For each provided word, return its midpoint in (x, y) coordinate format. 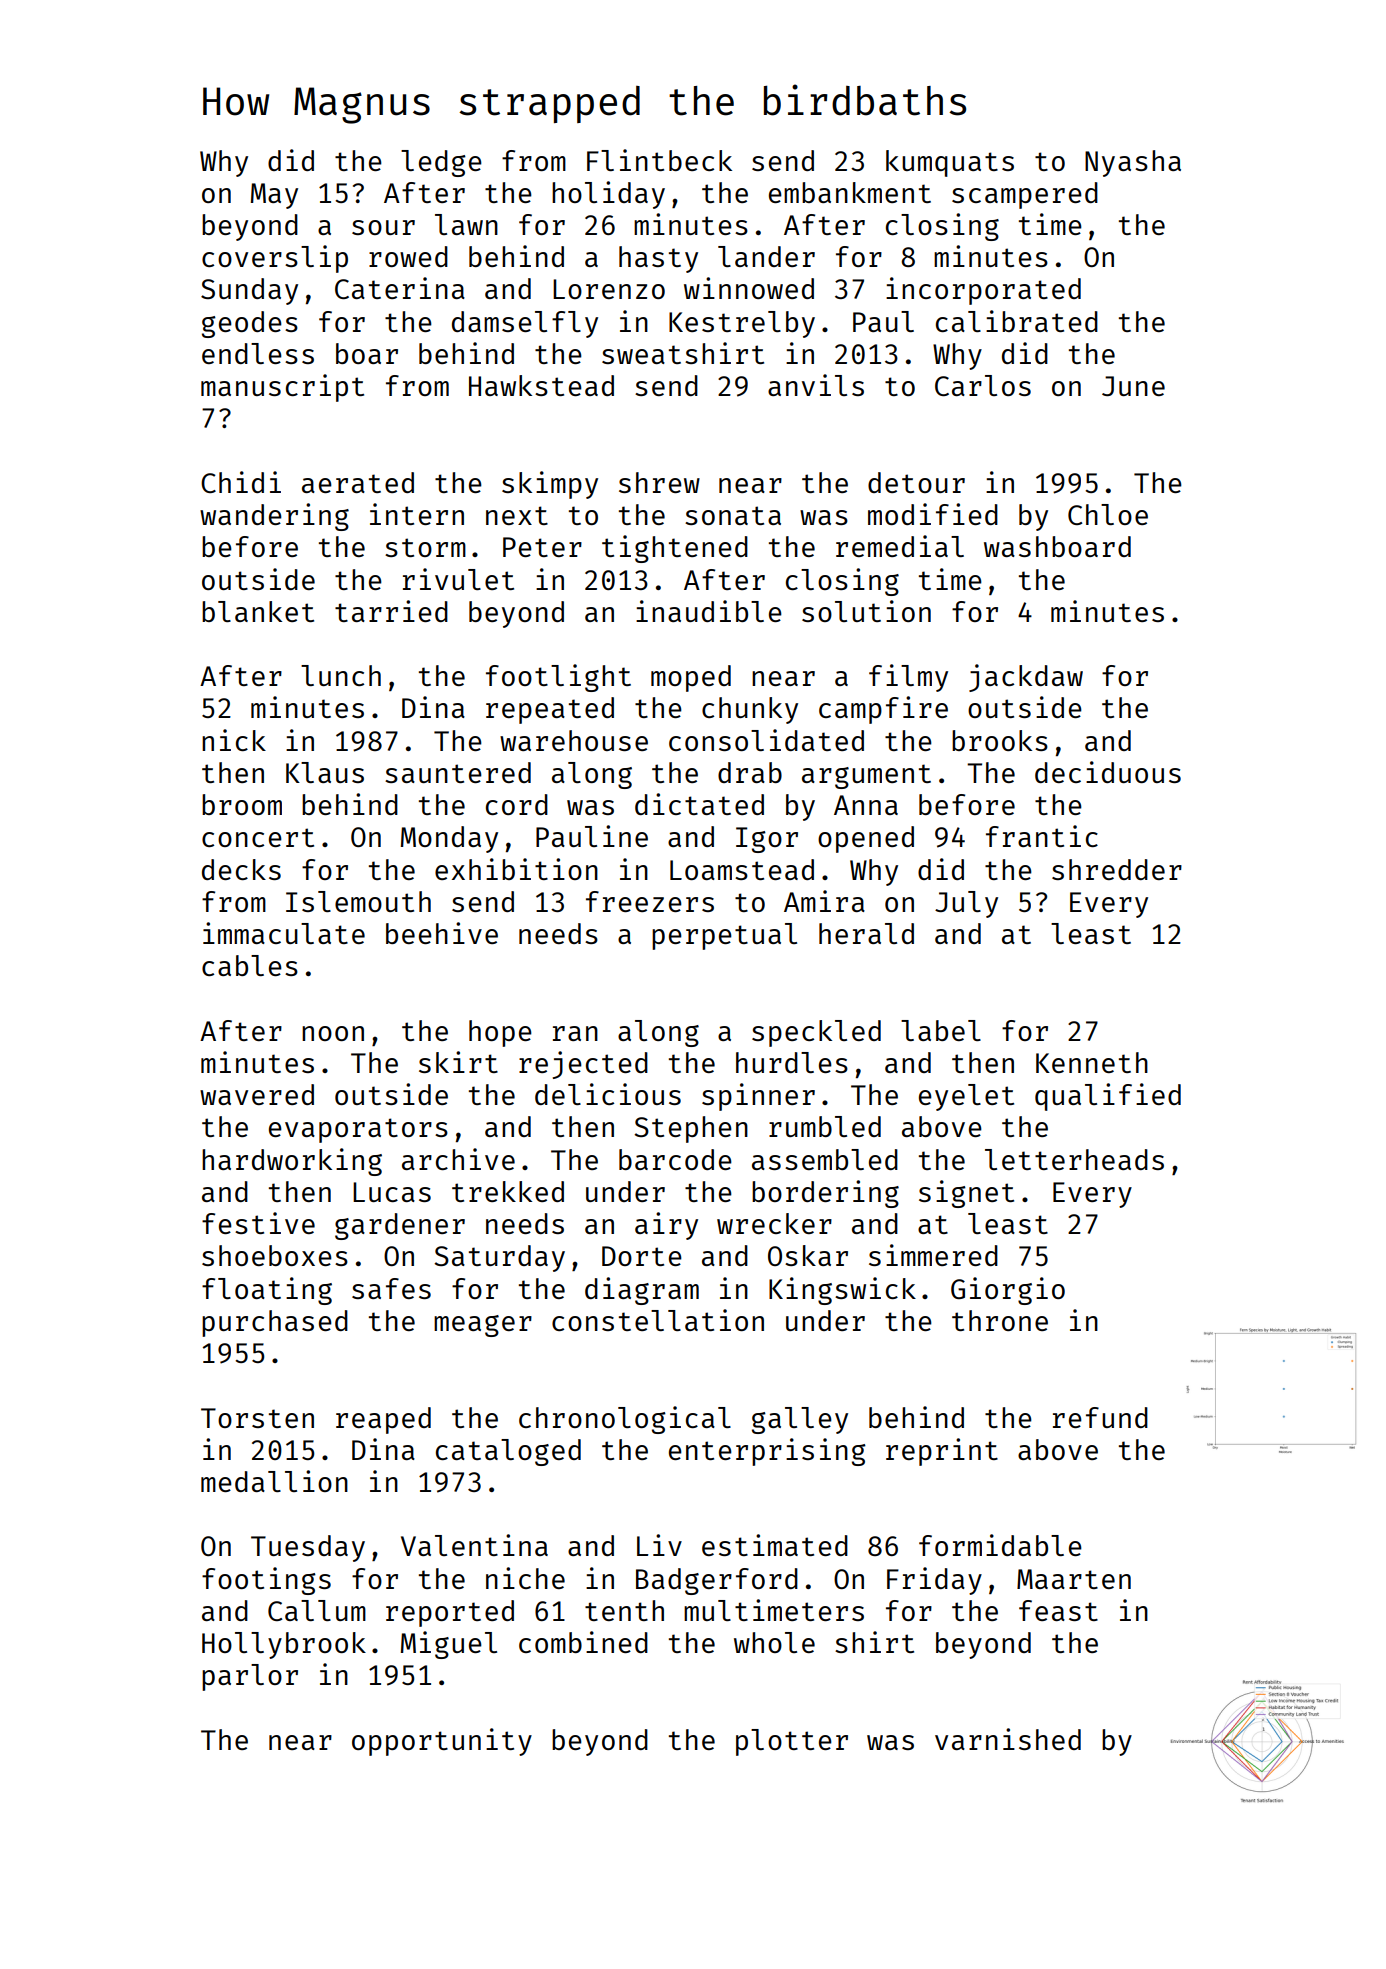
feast (1058, 1610)
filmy (908, 678)
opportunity (442, 1742)
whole (774, 1642)
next (517, 515)
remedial (900, 546)
